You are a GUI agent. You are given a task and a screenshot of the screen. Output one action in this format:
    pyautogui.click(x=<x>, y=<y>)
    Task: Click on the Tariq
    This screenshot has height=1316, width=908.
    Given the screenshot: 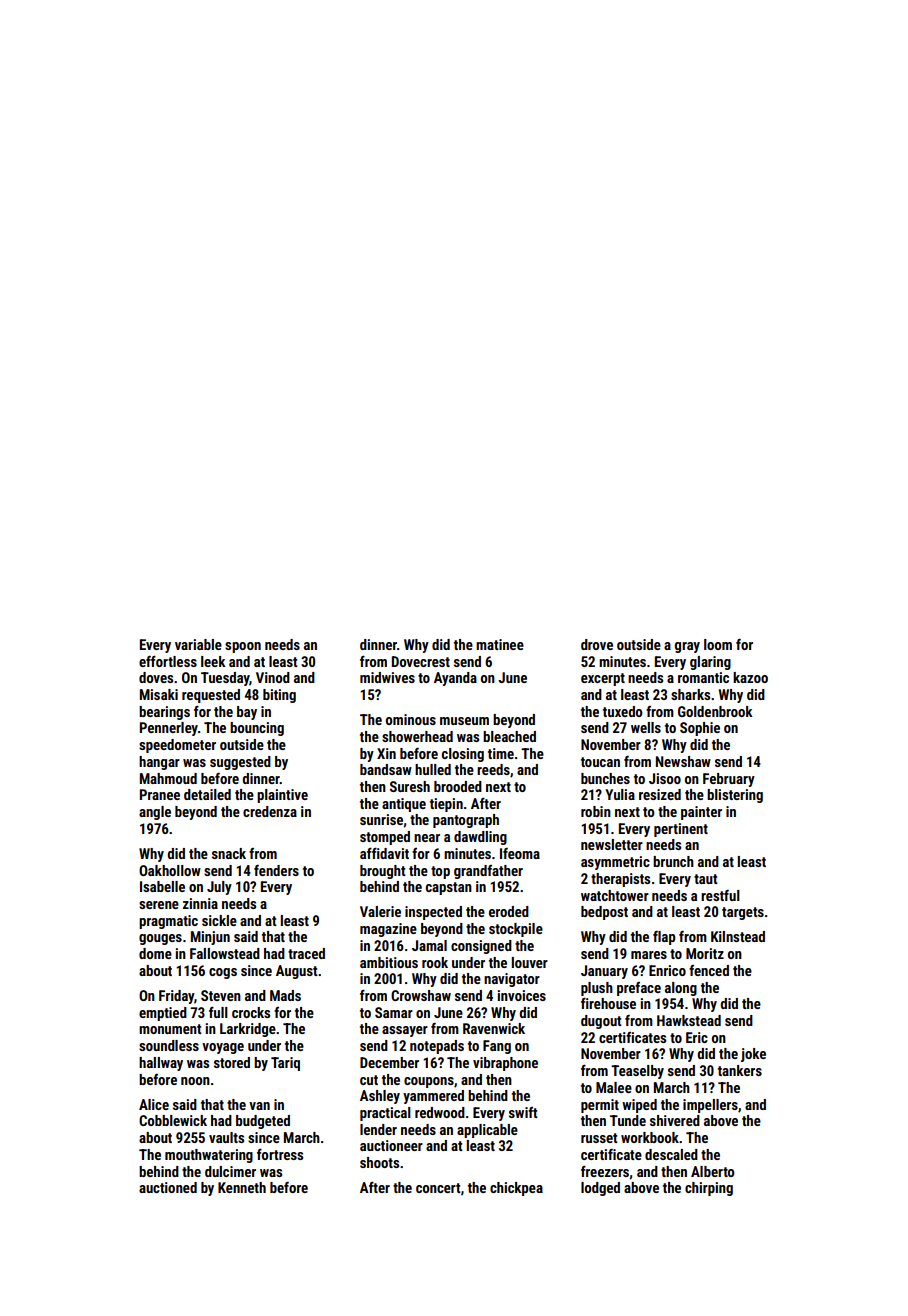 What is the action you would take?
    pyautogui.click(x=285, y=1064)
